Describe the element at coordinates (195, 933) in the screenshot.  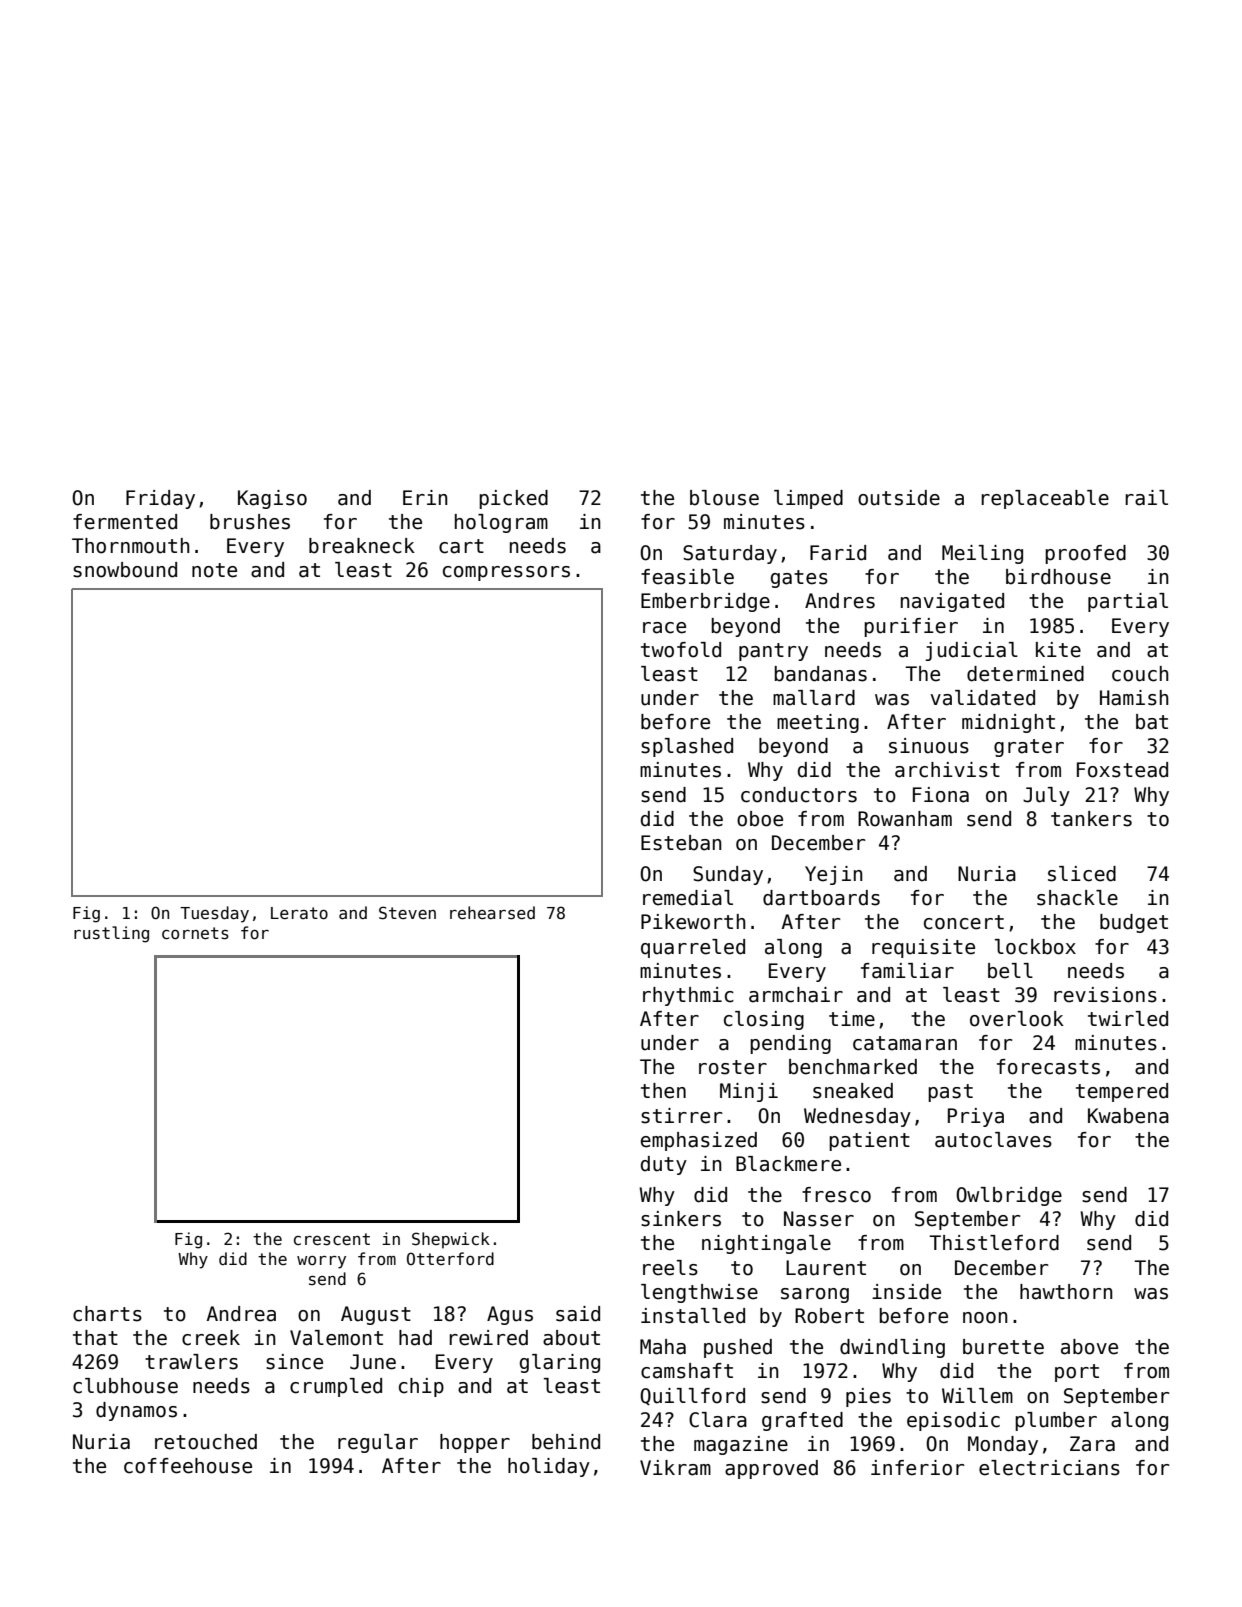
I see `cornets` at that location.
